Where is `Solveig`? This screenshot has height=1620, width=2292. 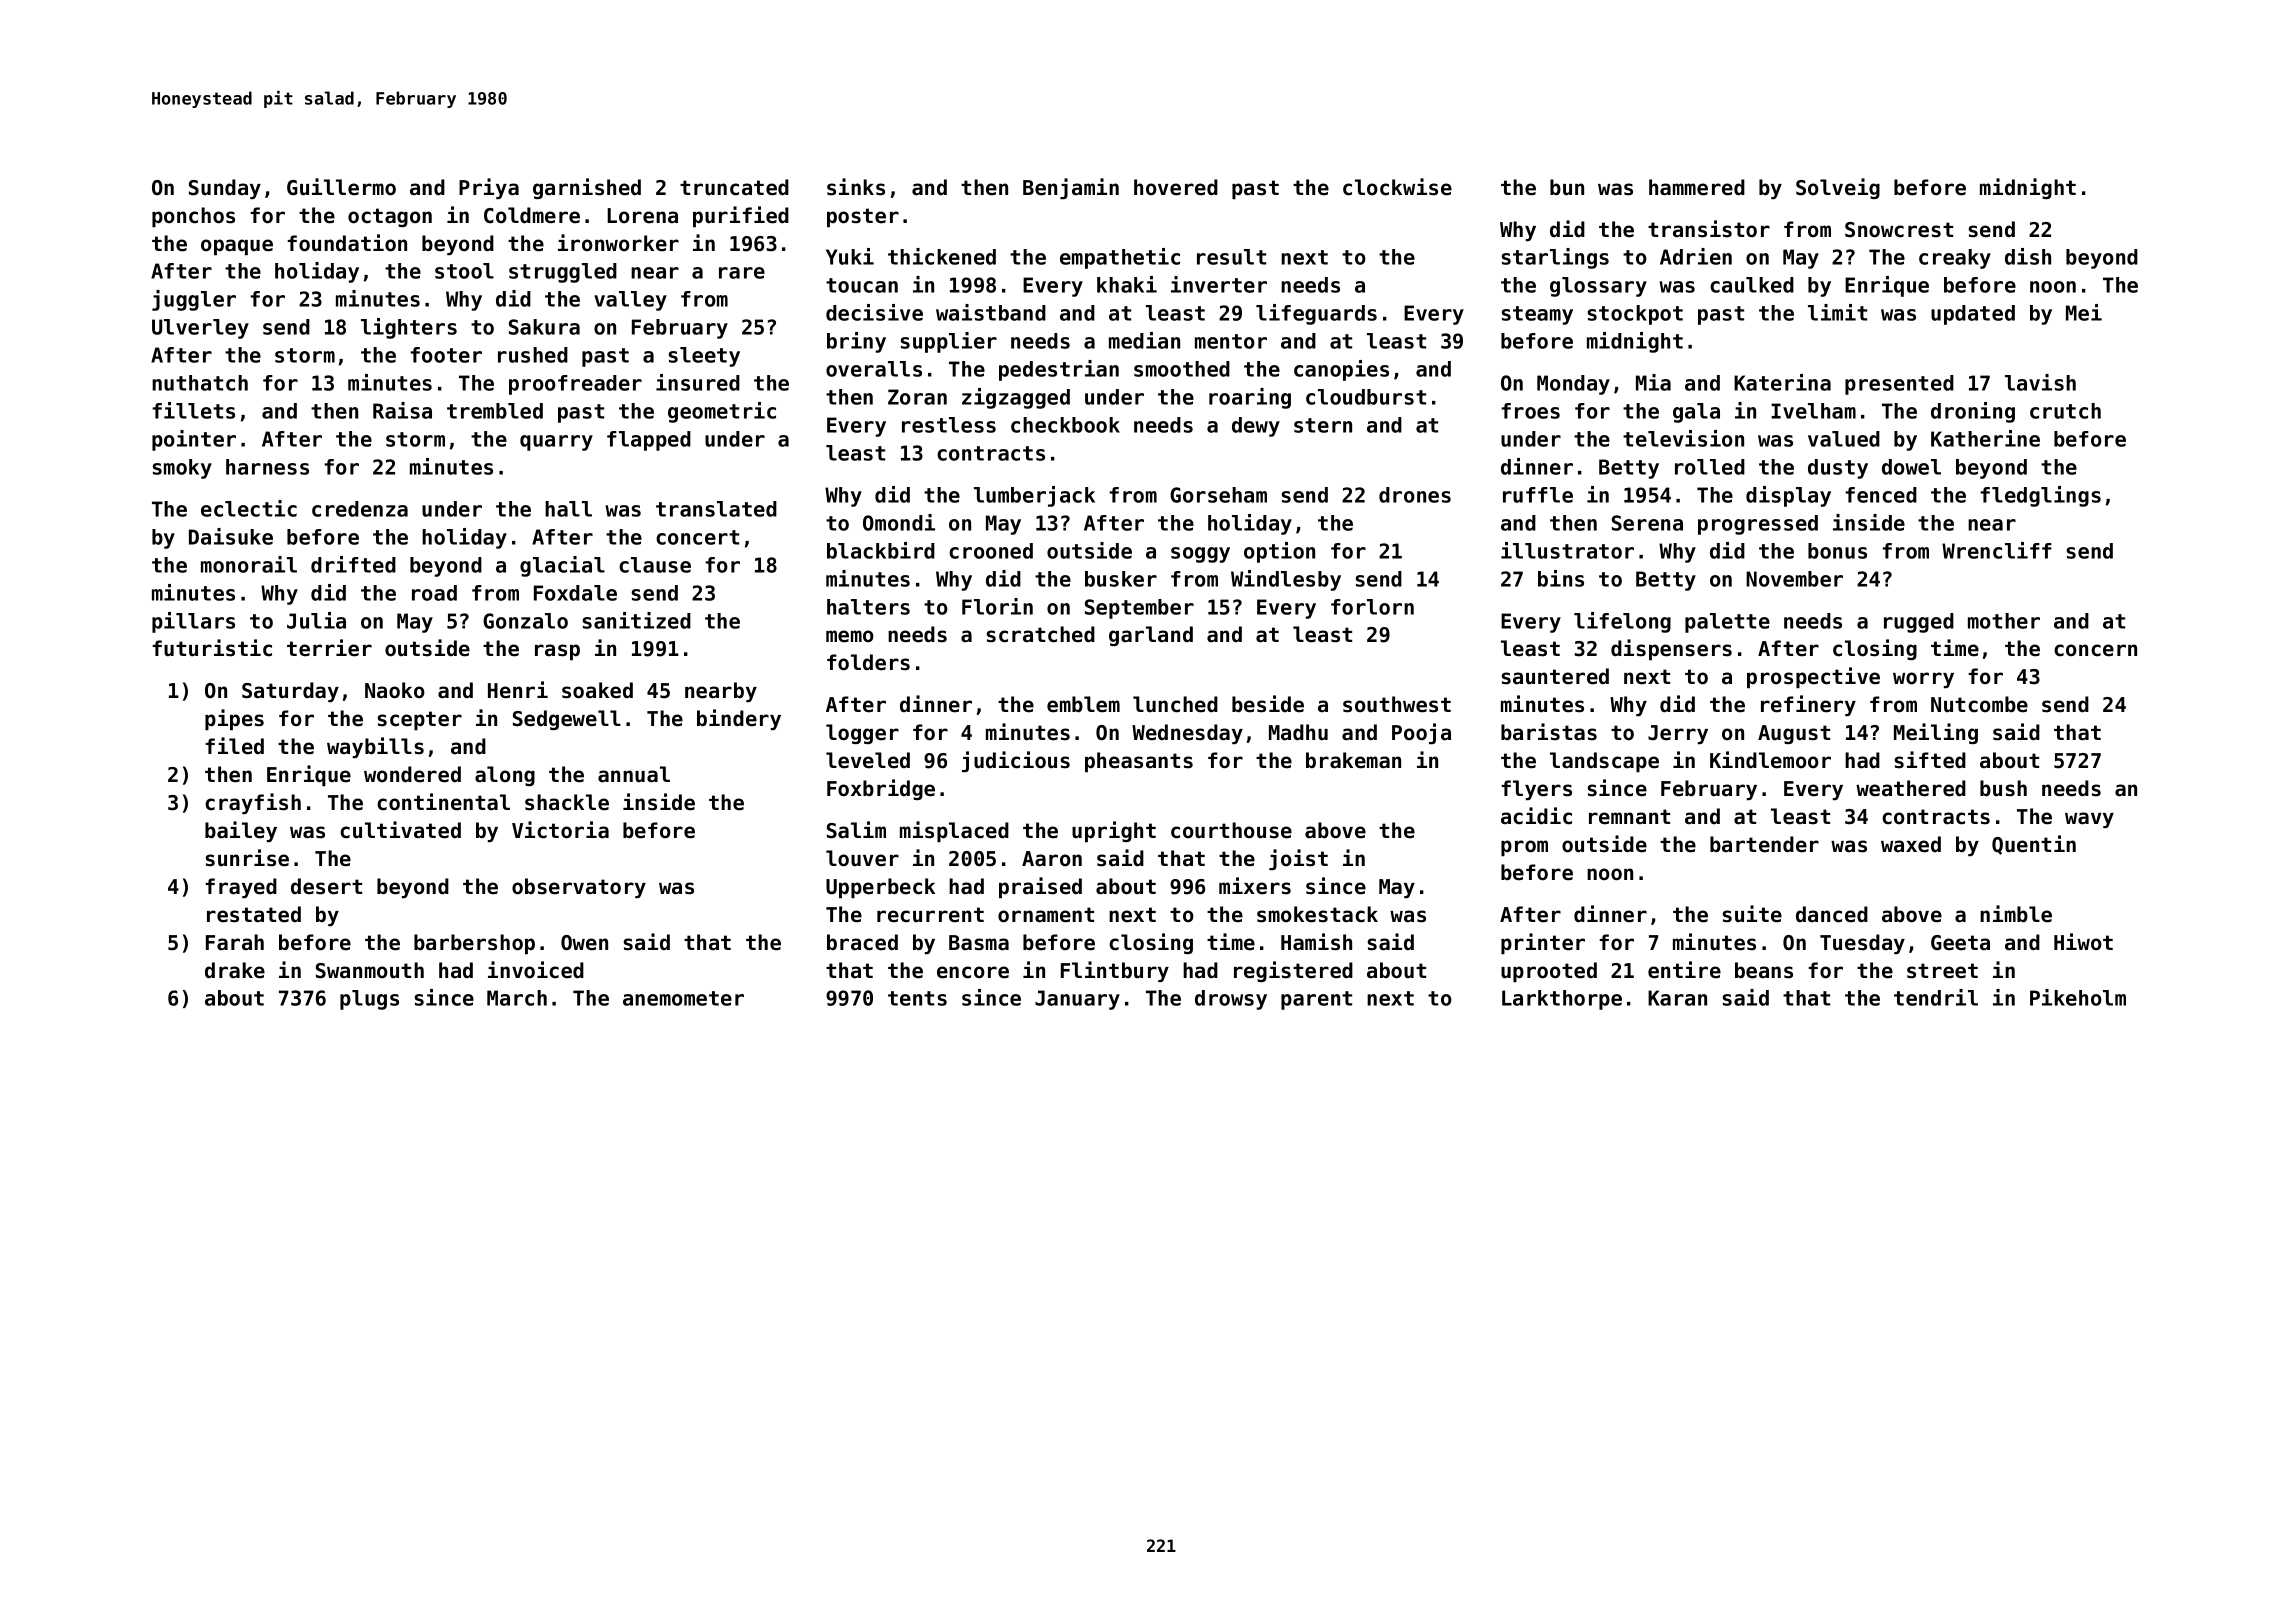
Solveig is located at coordinates (1838, 188).
